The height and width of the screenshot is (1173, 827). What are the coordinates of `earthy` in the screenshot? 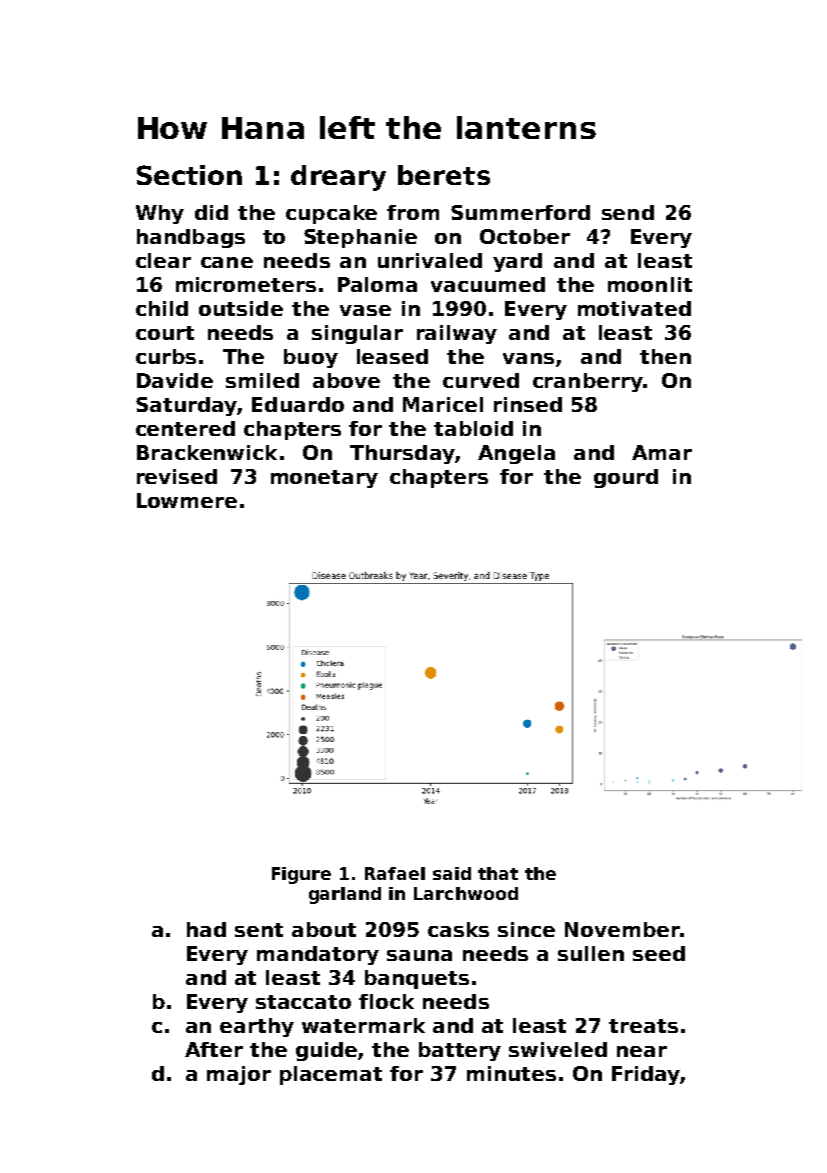 It's located at (257, 1027).
